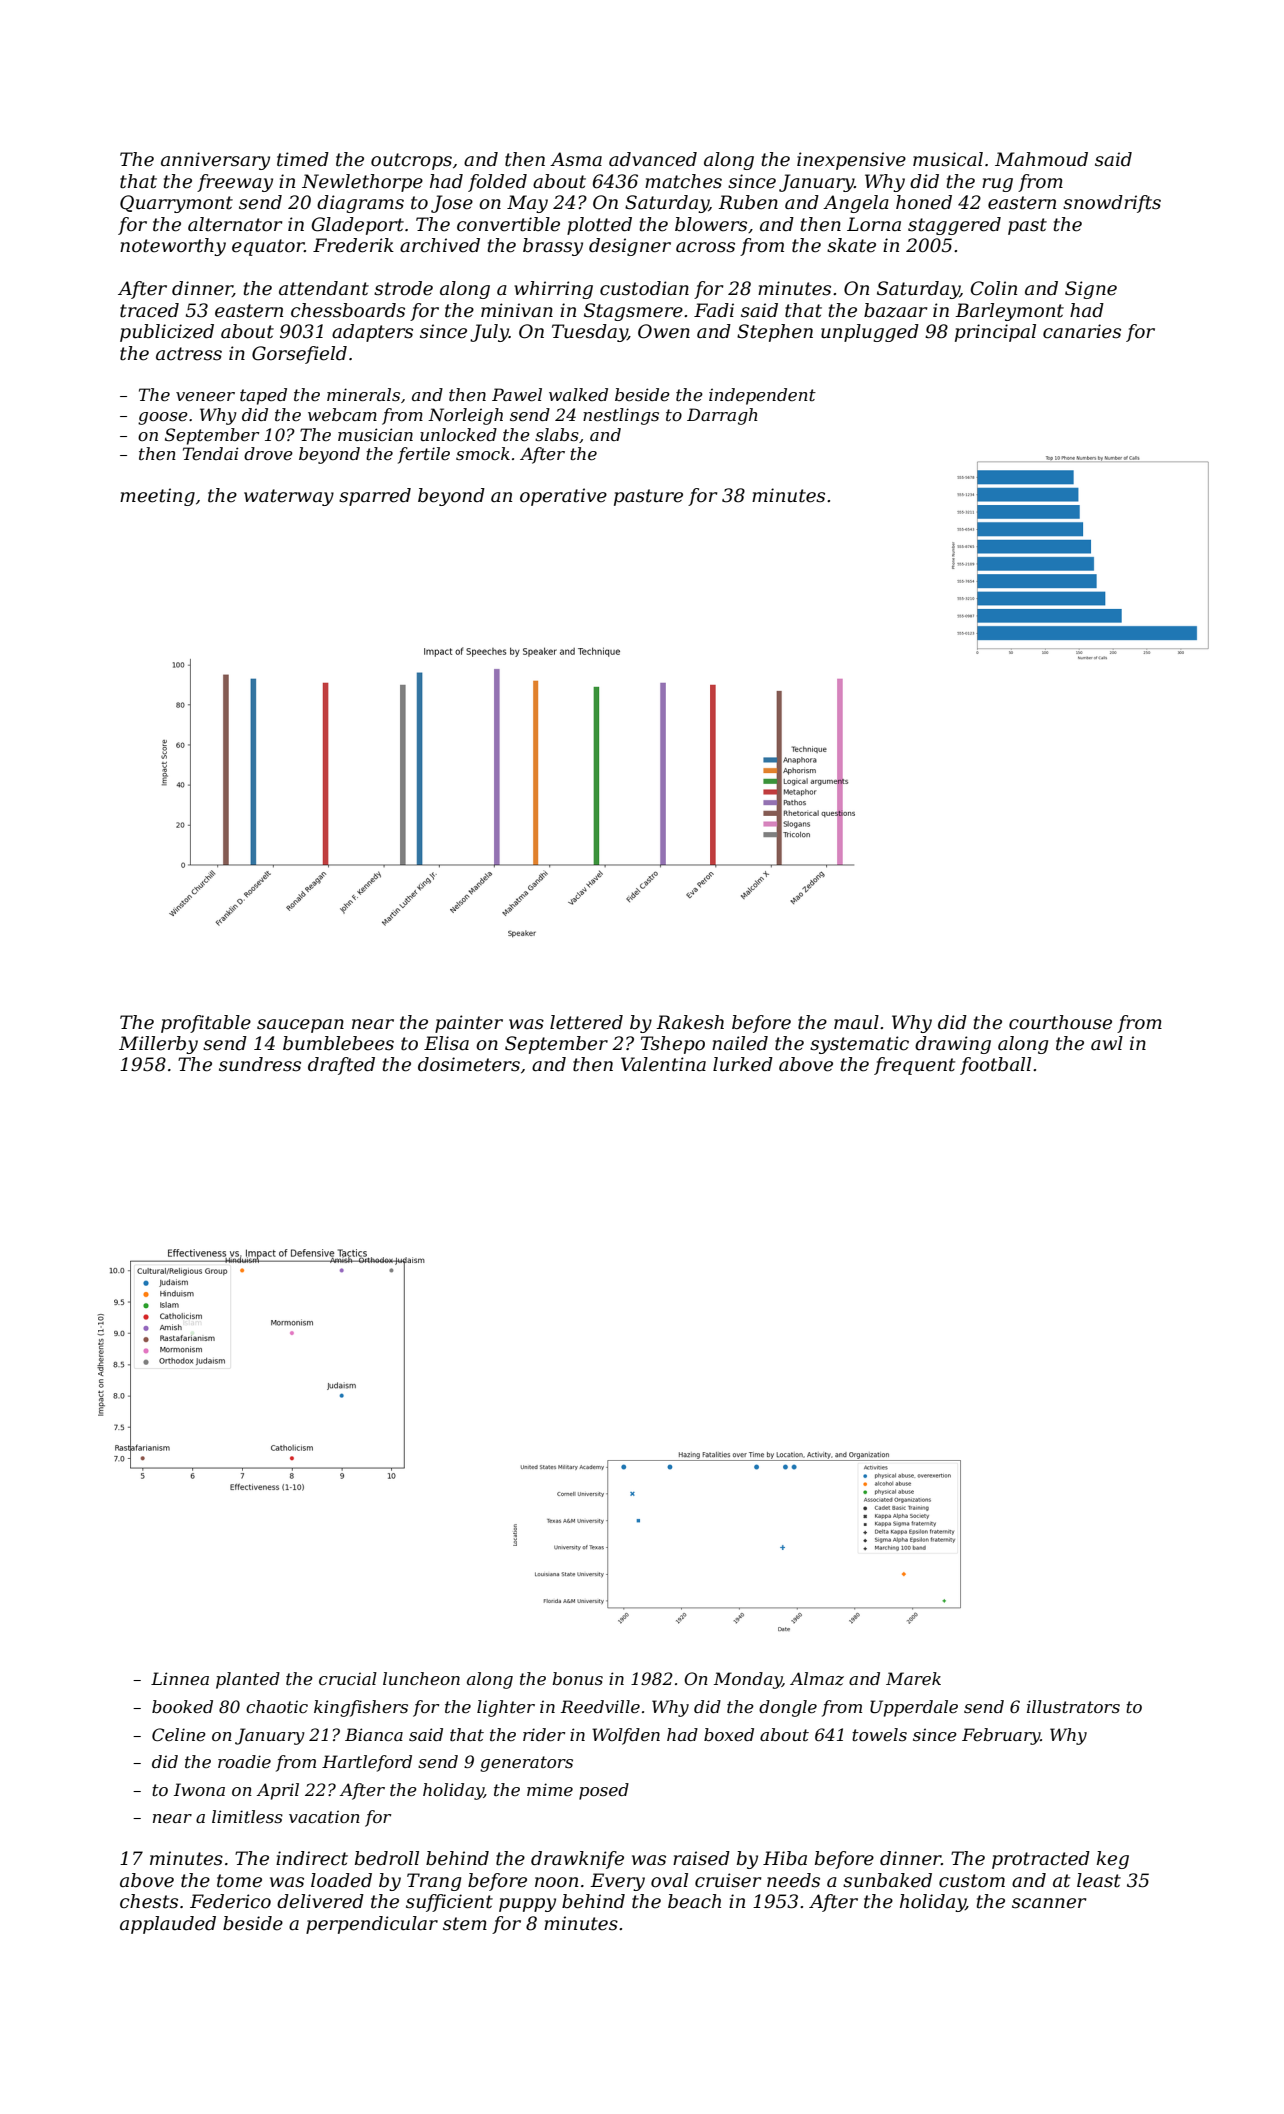  What do you see at coordinates (553, 247) in the screenshot?
I see `brassy` at bounding box center [553, 247].
